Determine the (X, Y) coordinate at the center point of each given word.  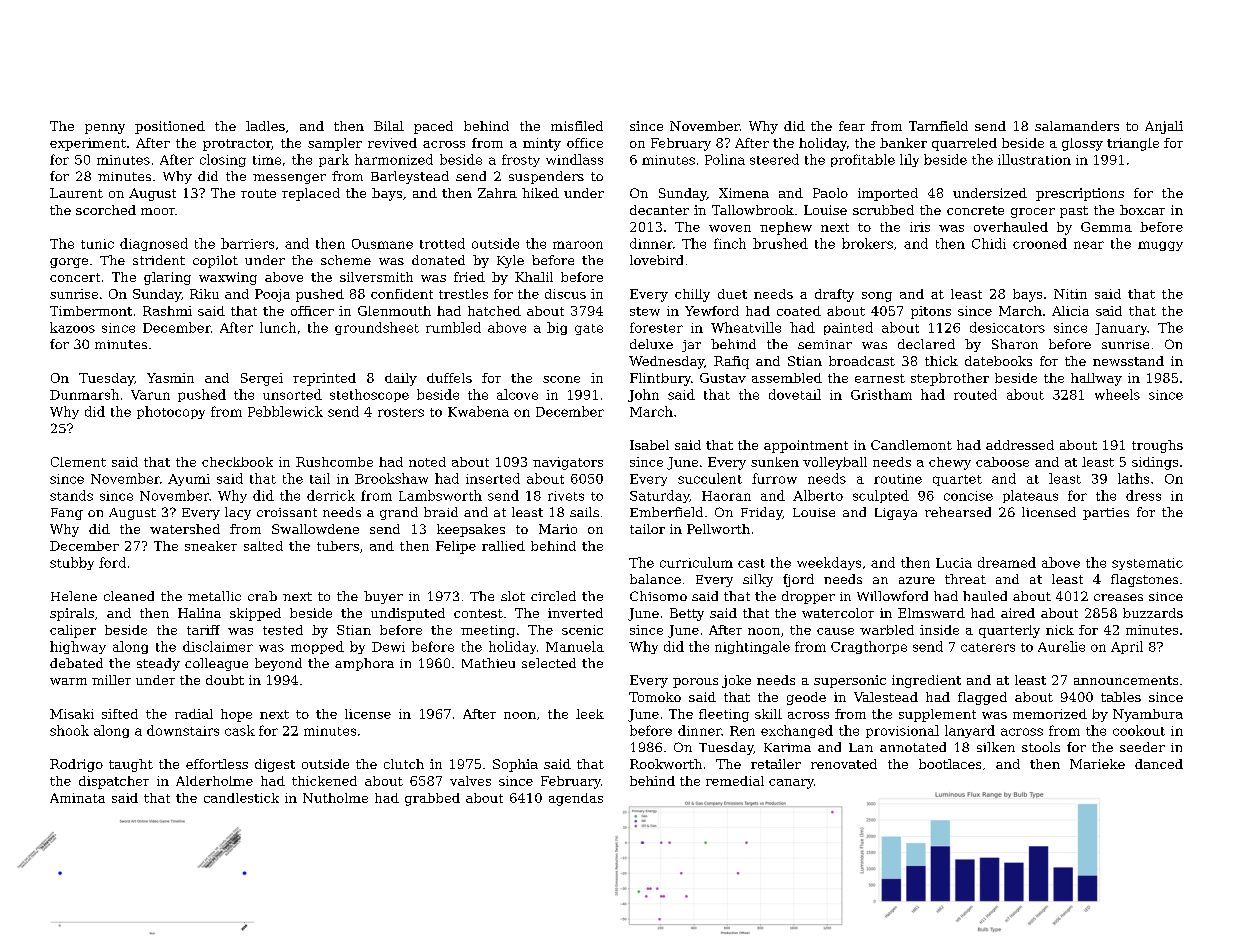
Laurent (76, 193)
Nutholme (335, 798)
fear (852, 126)
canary (791, 784)
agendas (576, 799)
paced (433, 127)
